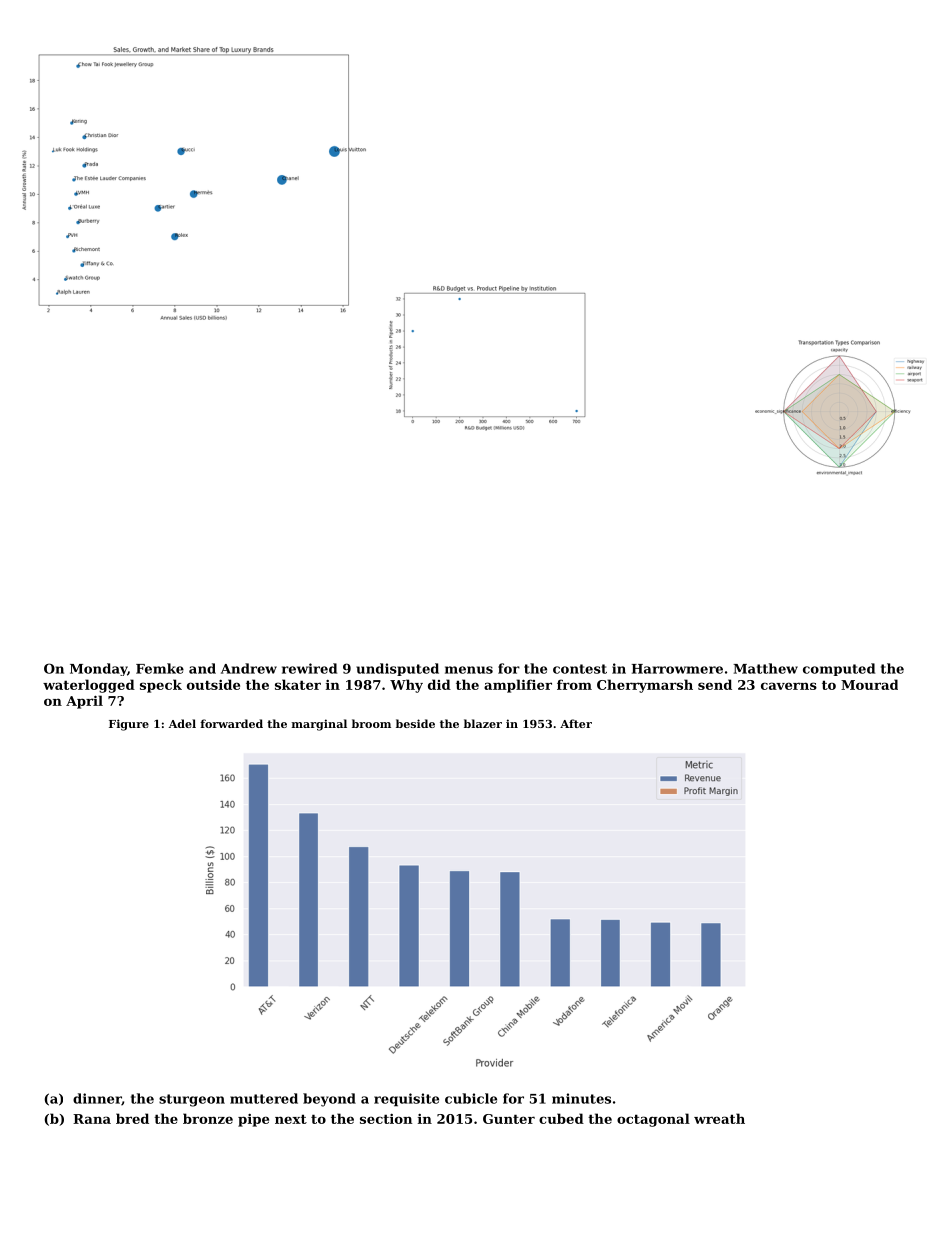 The height and width of the image is (1233, 952). Describe the element at coordinates (719, 1118) in the image. I see `wreath` at that location.
